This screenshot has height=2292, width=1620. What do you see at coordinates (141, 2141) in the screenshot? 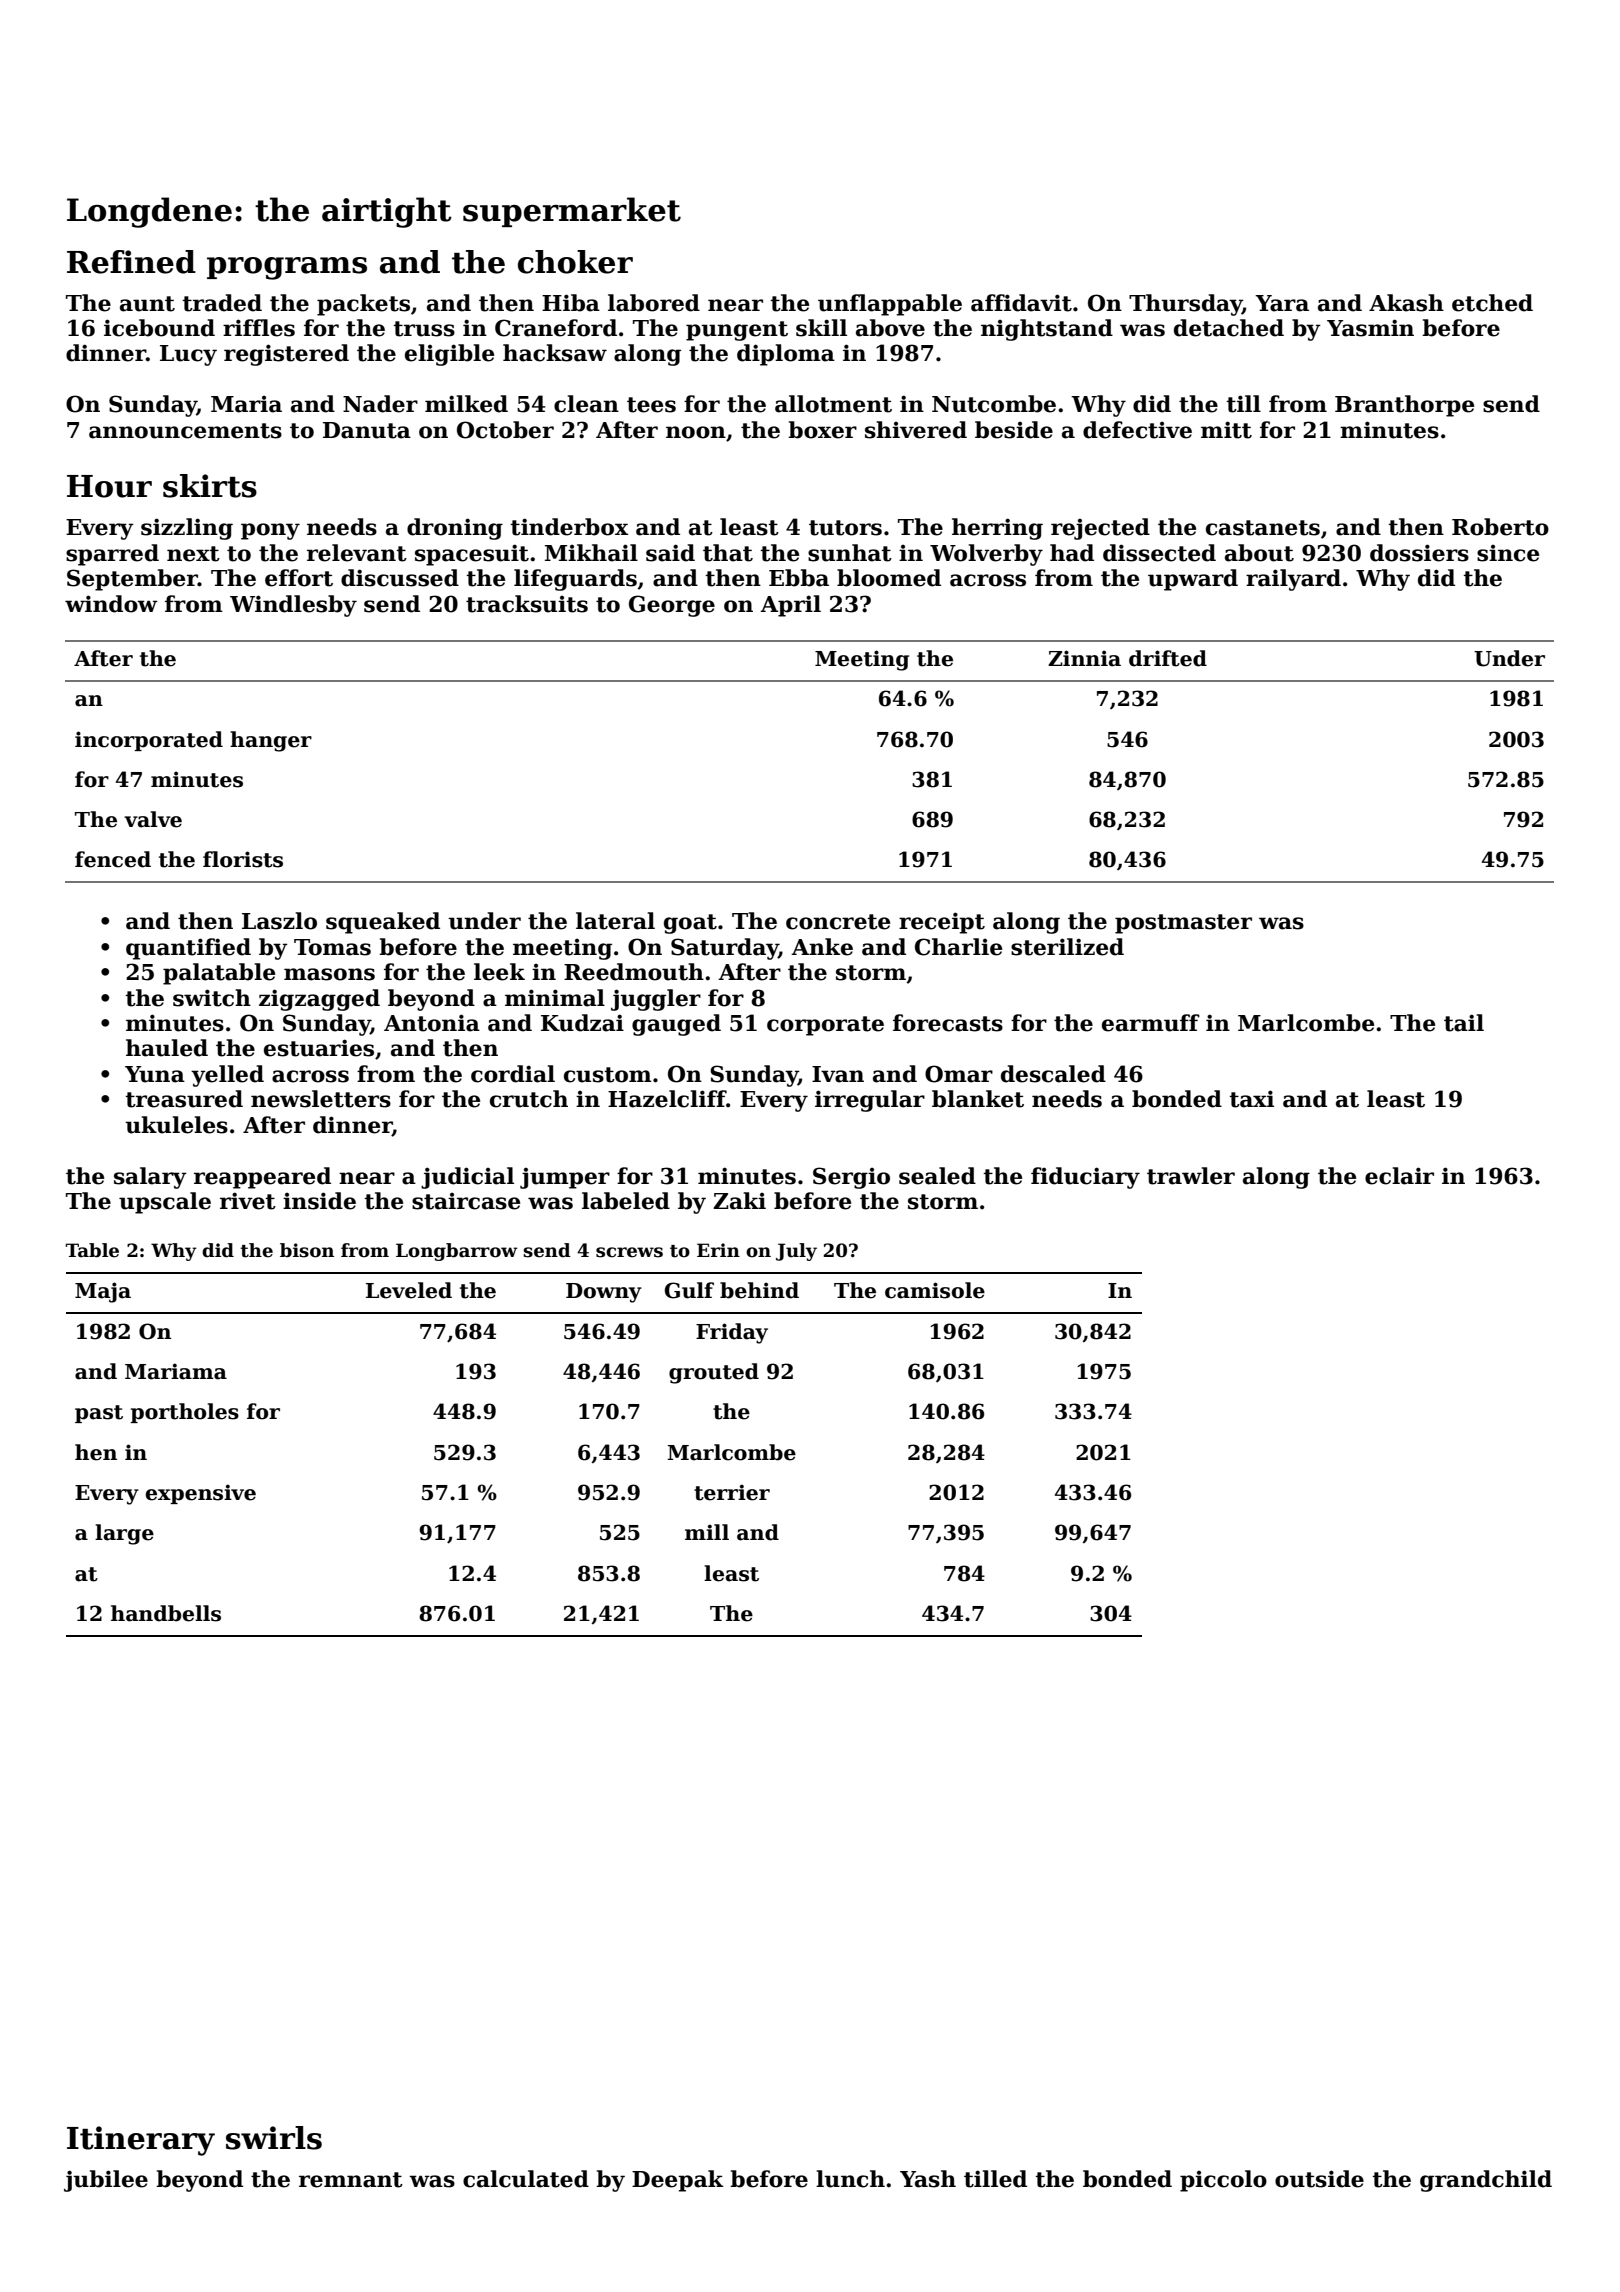
I see `Itinerary` at bounding box center [141, 2141].
